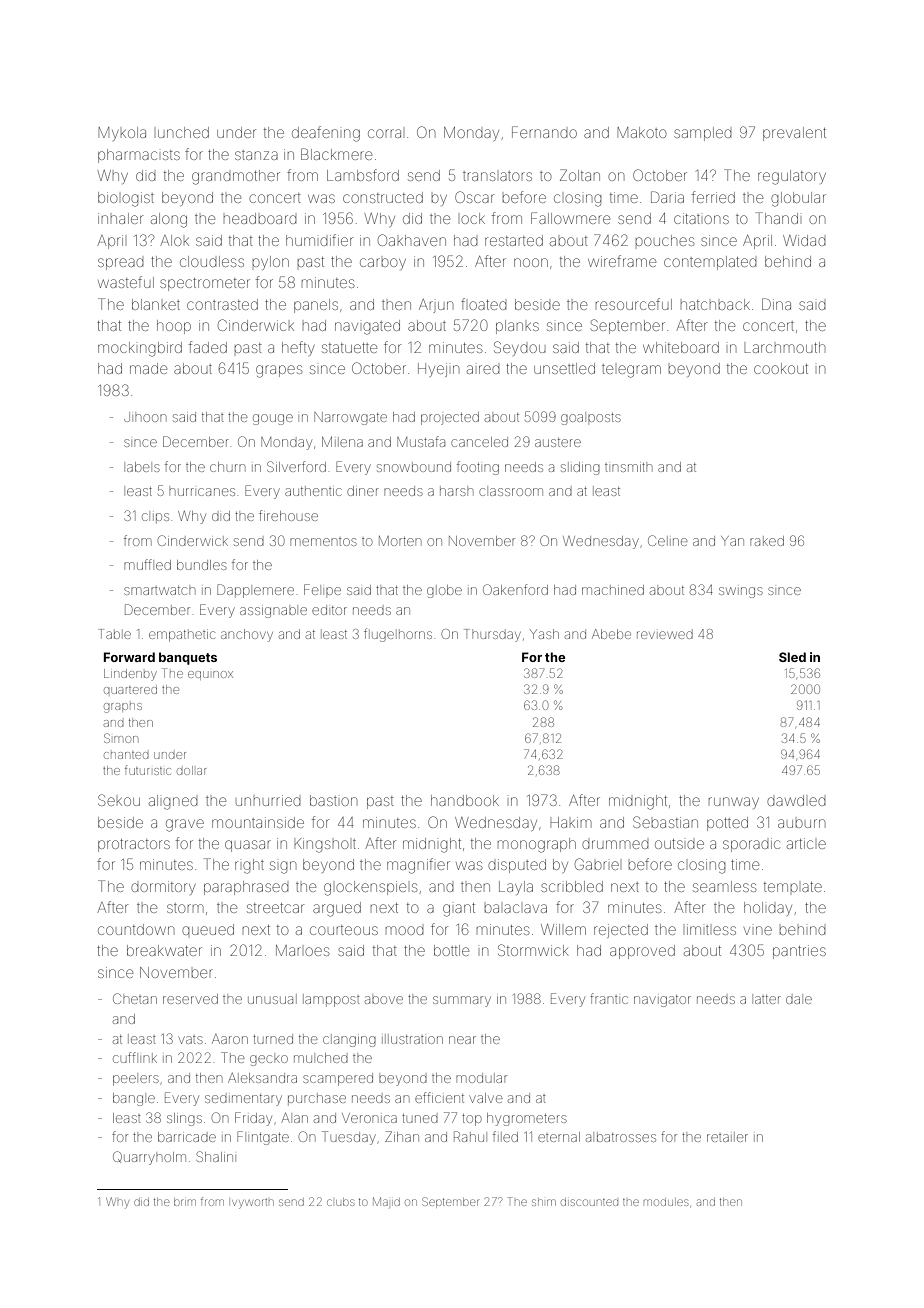  Describe the element at coordinates (544, 132) in the screenshot. I see `Fernando` at that location.
